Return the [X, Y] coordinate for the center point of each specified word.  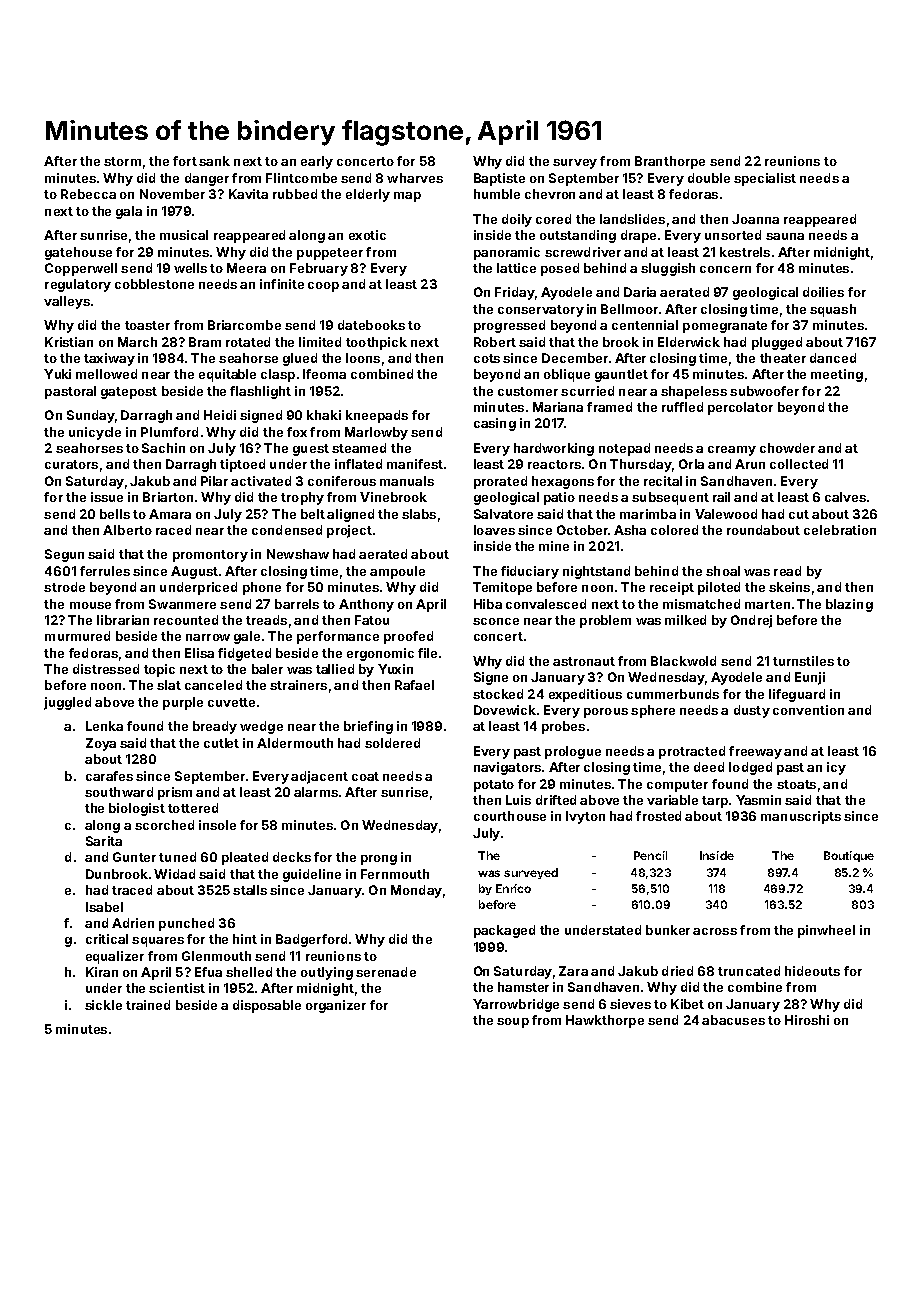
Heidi [220, 415]
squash [833, 310]
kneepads [377, 416]
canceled [213, 685]
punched [186, 924]
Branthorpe [670, 162]
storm [122, 161]
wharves [415, 178]
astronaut [584, 661]
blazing [849, 605]
